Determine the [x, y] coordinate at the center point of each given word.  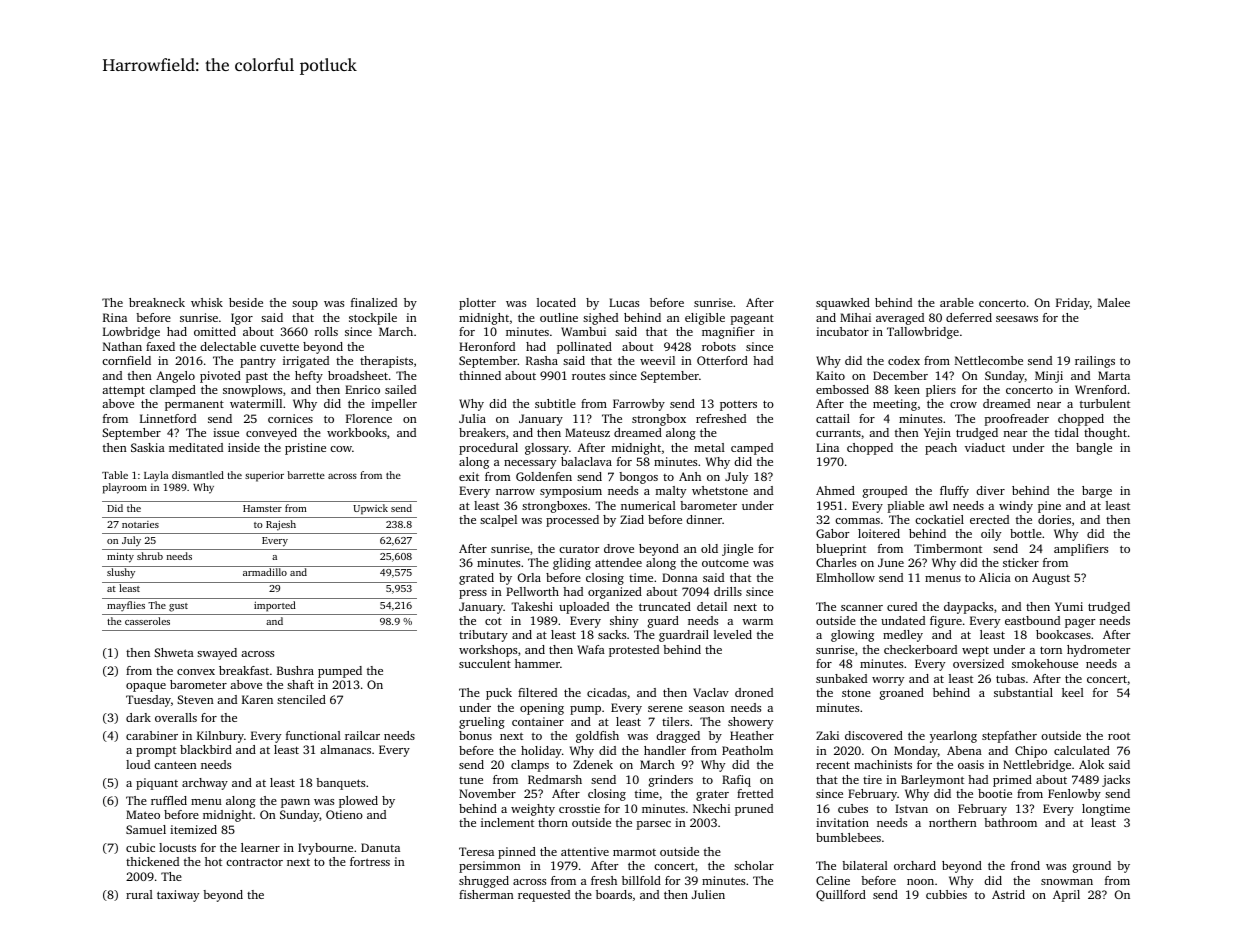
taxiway [178, 896]
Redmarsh [555, 779]
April [1066, 896]
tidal [1067, 432]
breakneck [157, 302]
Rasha [542, 360]
